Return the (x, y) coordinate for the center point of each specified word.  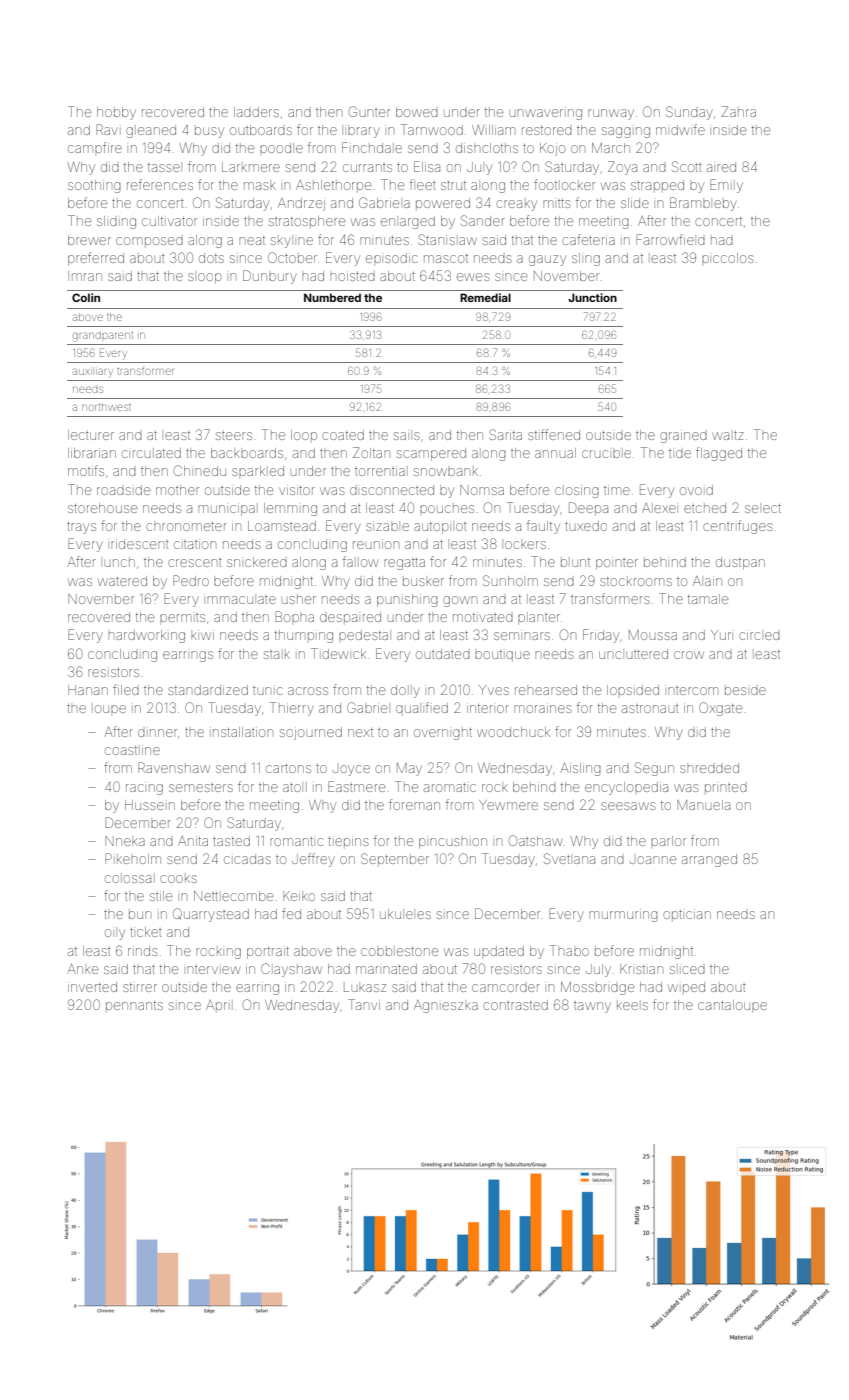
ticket (146, 932)
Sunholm (510, 580)
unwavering (546, 114)
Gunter (369, 111)
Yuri (721, 635)
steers (234, 436)
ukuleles (405, 914)
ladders (256, 112)
